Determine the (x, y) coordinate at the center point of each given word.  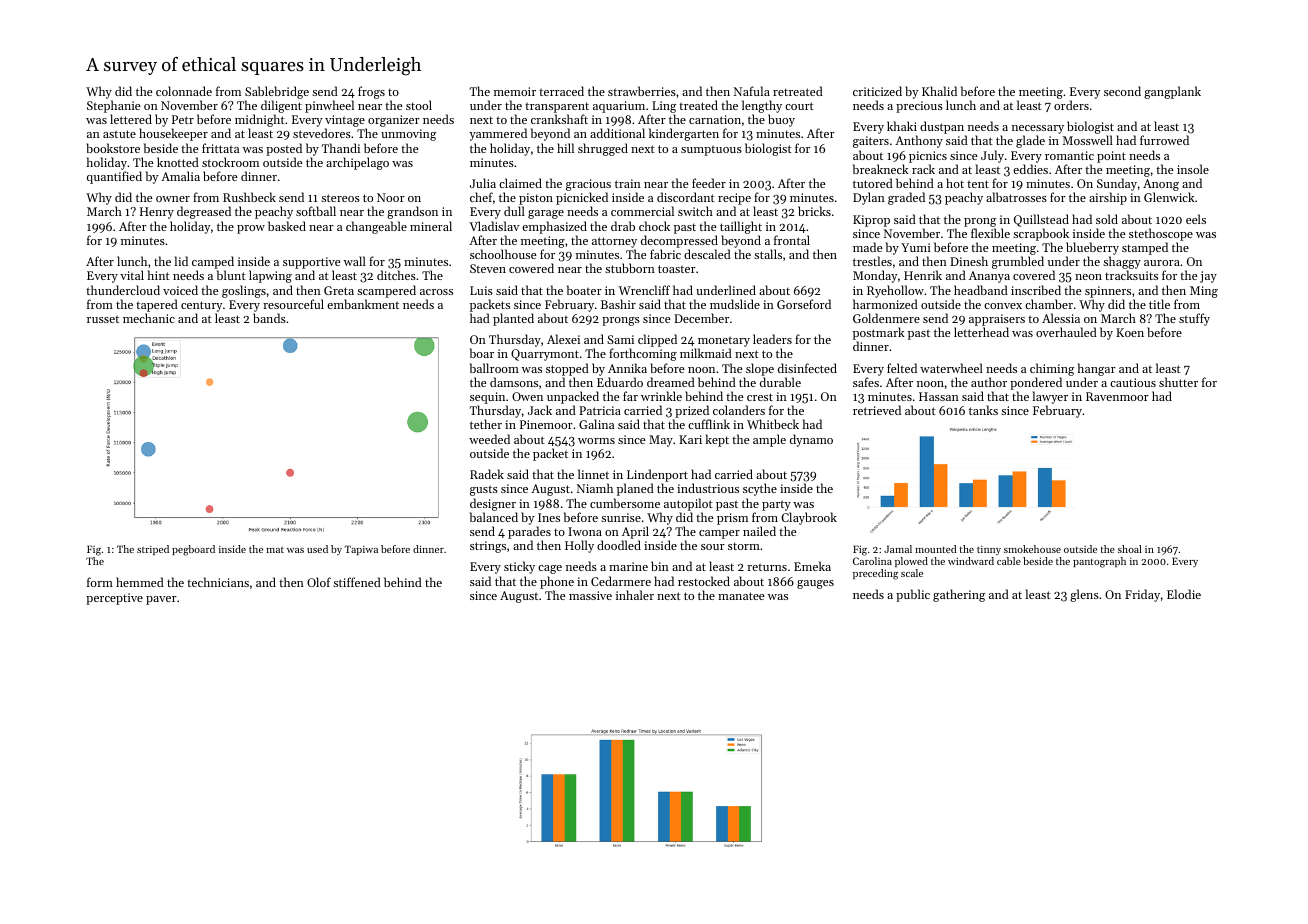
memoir (515, 91)
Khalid (939, 91)
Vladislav (494, 226)
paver (161, 600)
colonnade (184, 91)
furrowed (1164, 140)
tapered (157, 305)
